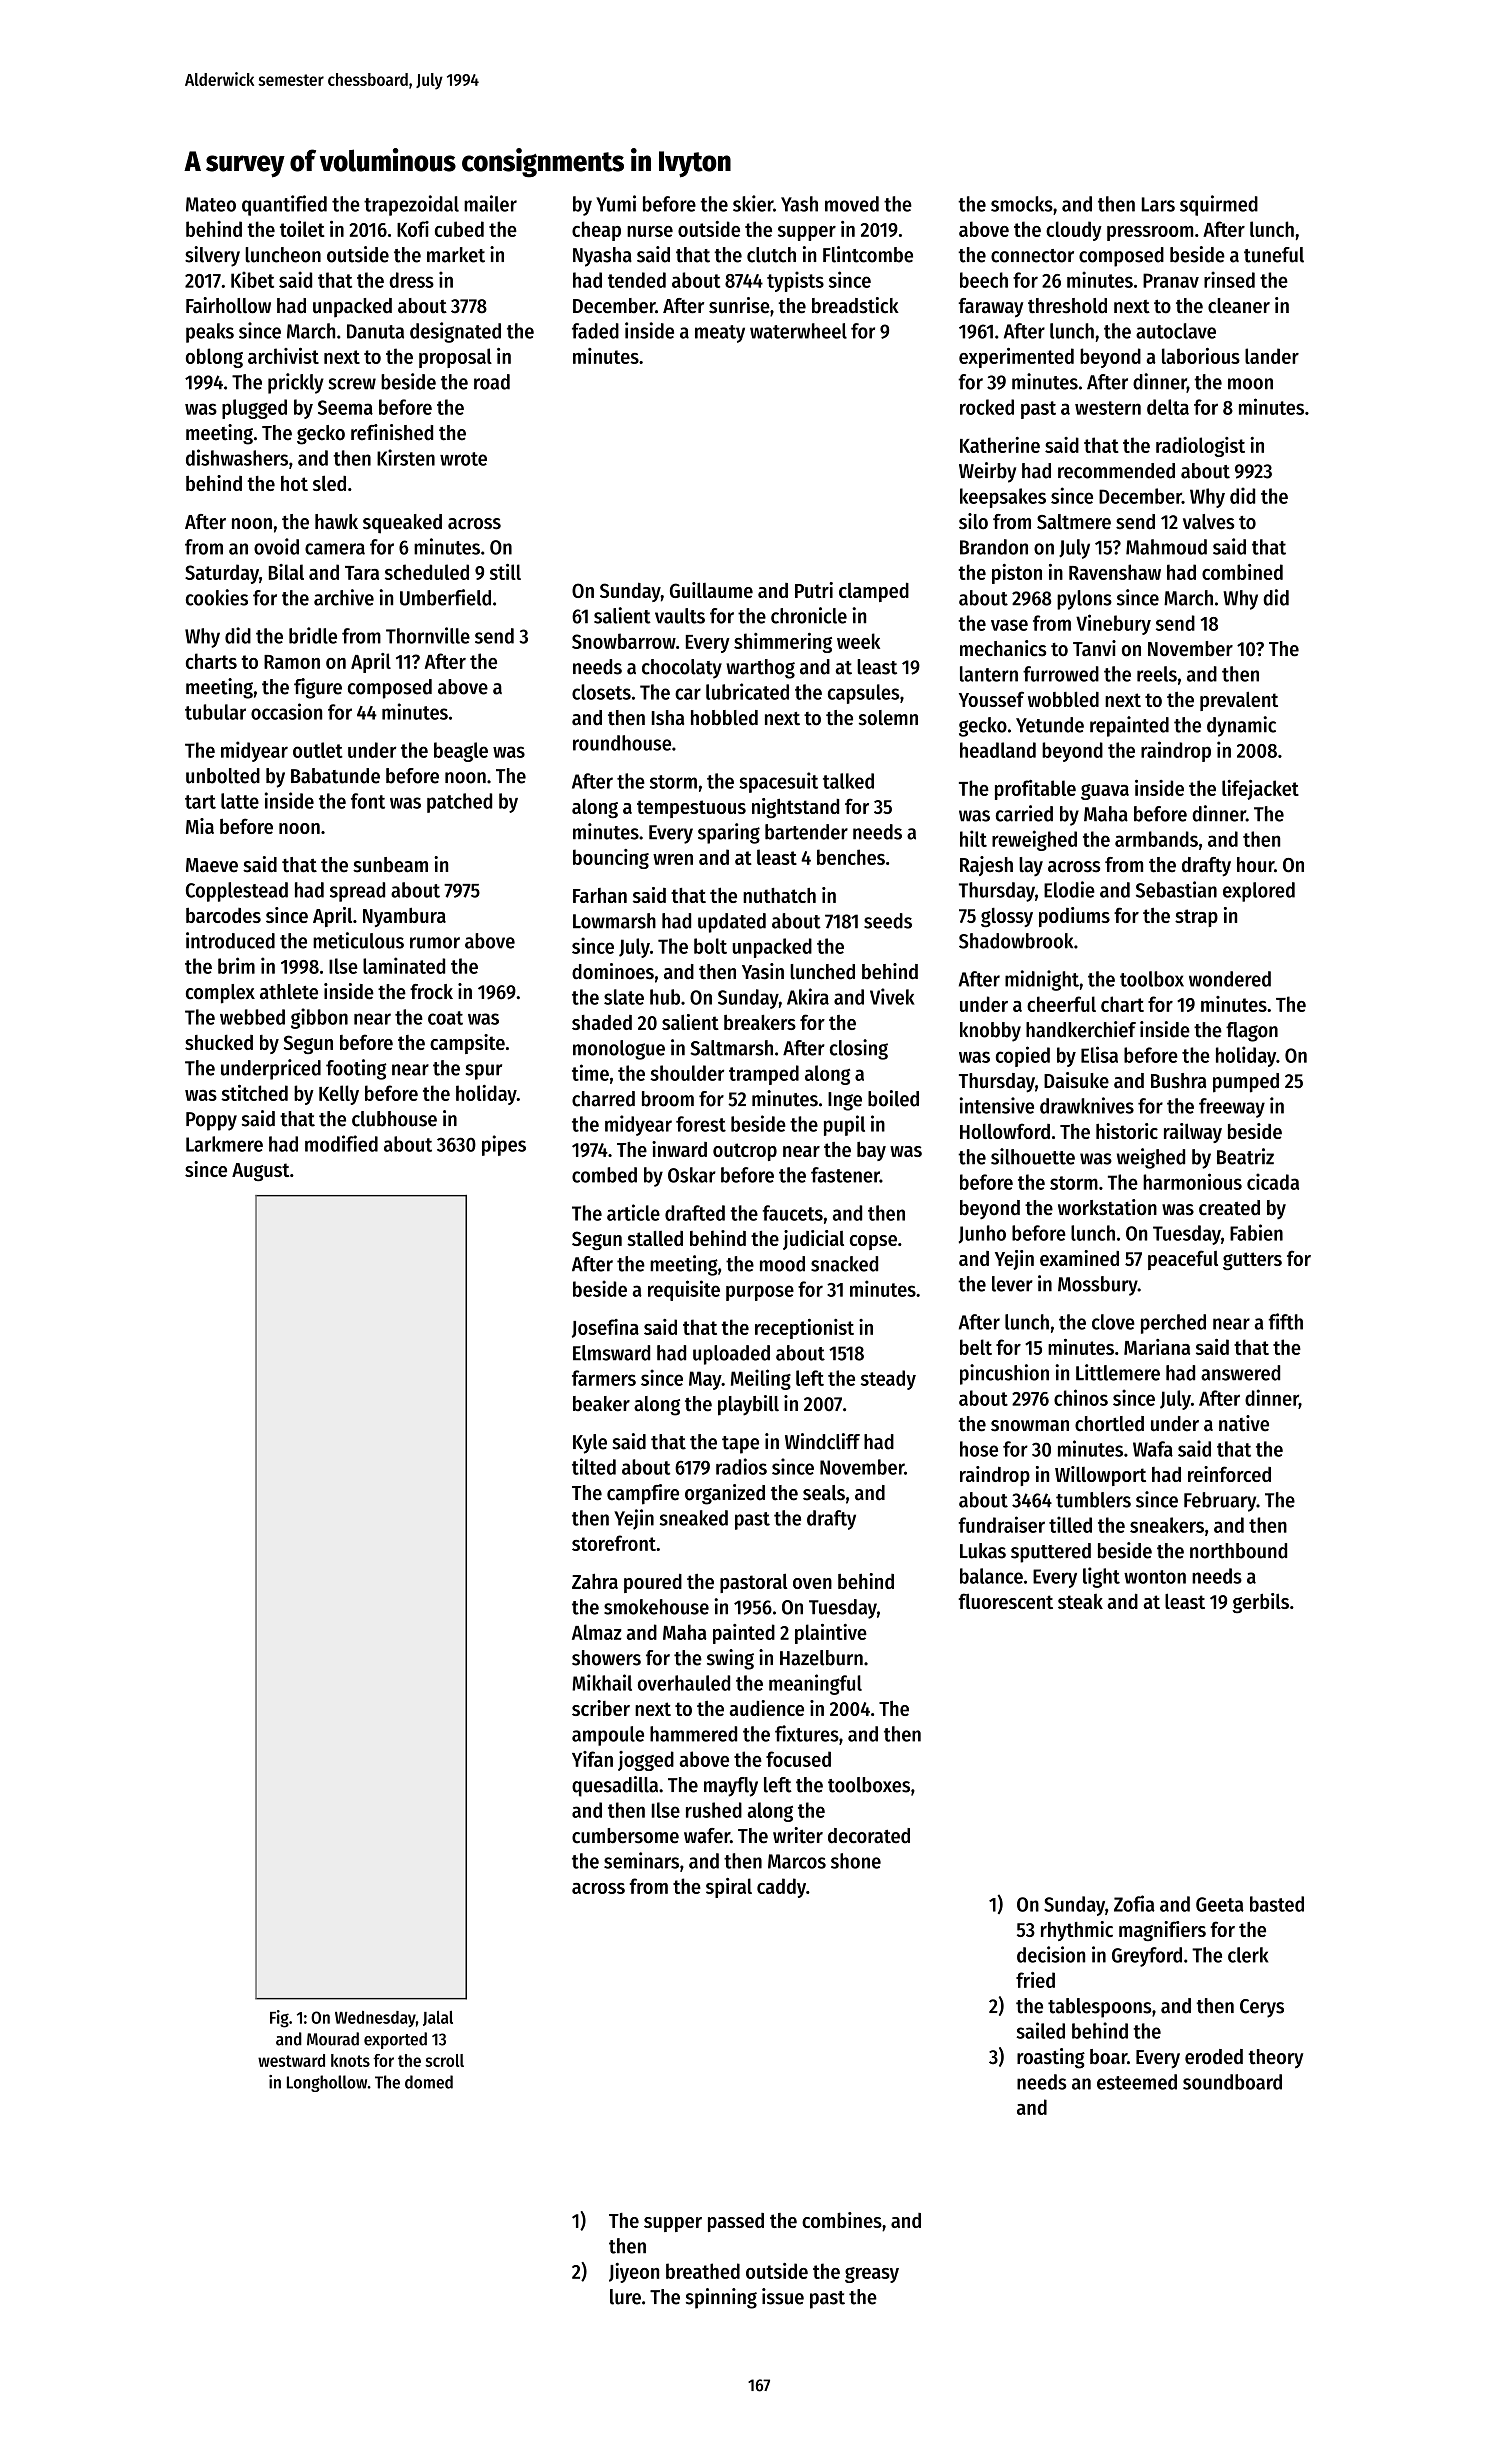 The image size is (1496, 2464). I want to click on greasy, so click(872, 2275).
